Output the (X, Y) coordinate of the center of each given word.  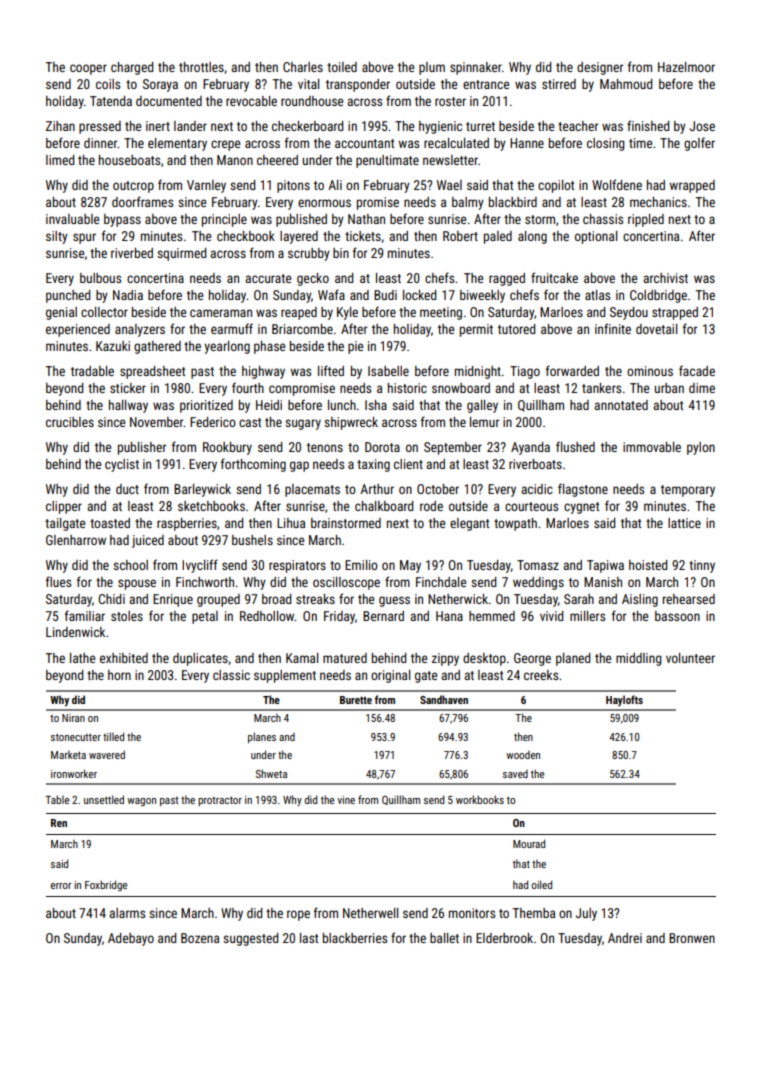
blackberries (355, 938)
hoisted (648, 565)
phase (269, 347)
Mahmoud (626, 84)
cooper (88, 69)
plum (432, 68)
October (438, 489)
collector (104, 312)
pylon (701, 448)
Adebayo (131, 939)
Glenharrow (76, 540)
